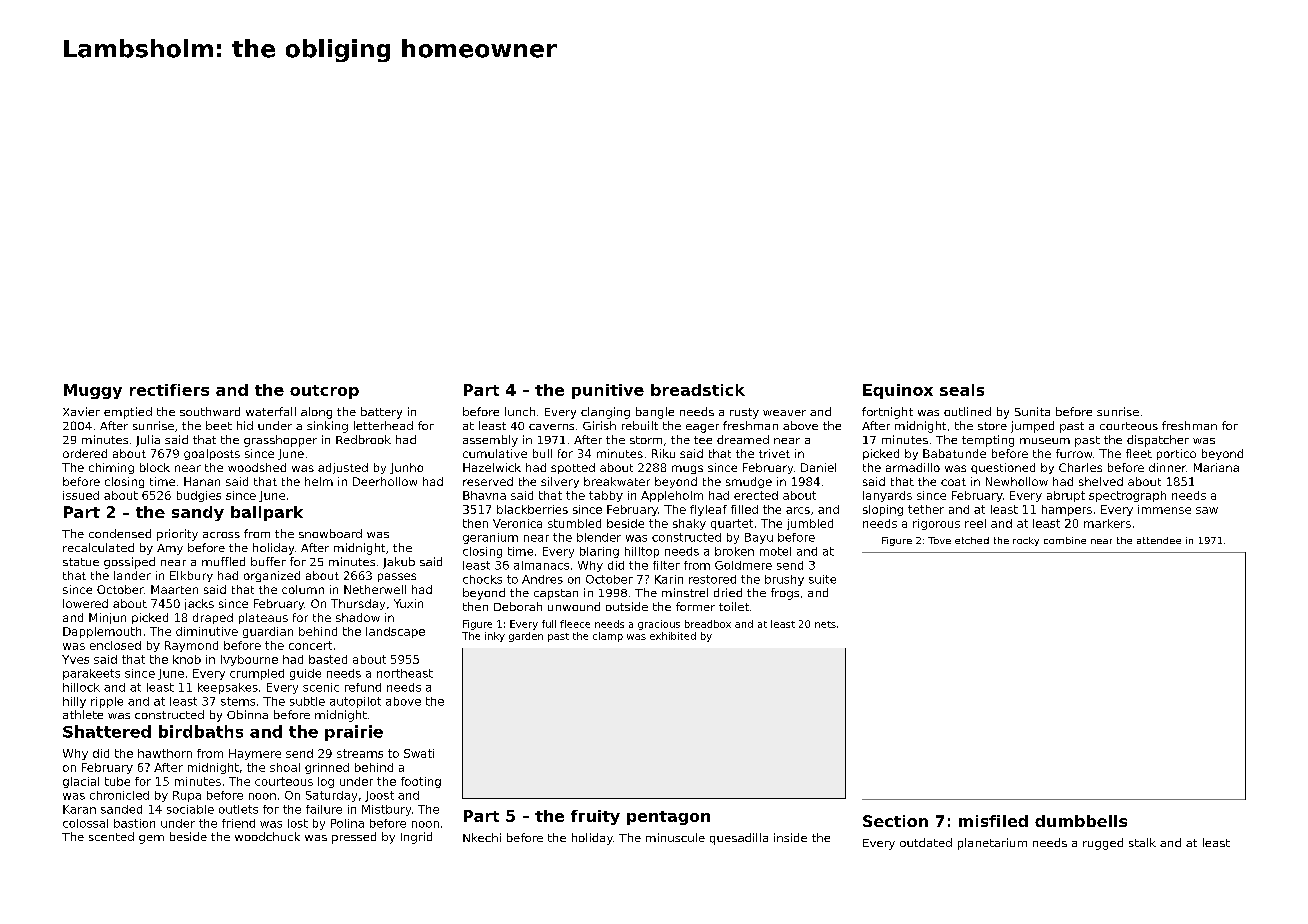  What do you see at coordinates (93, 391) in the document?
I see `Muggy` at bounding box center [93, 391].
